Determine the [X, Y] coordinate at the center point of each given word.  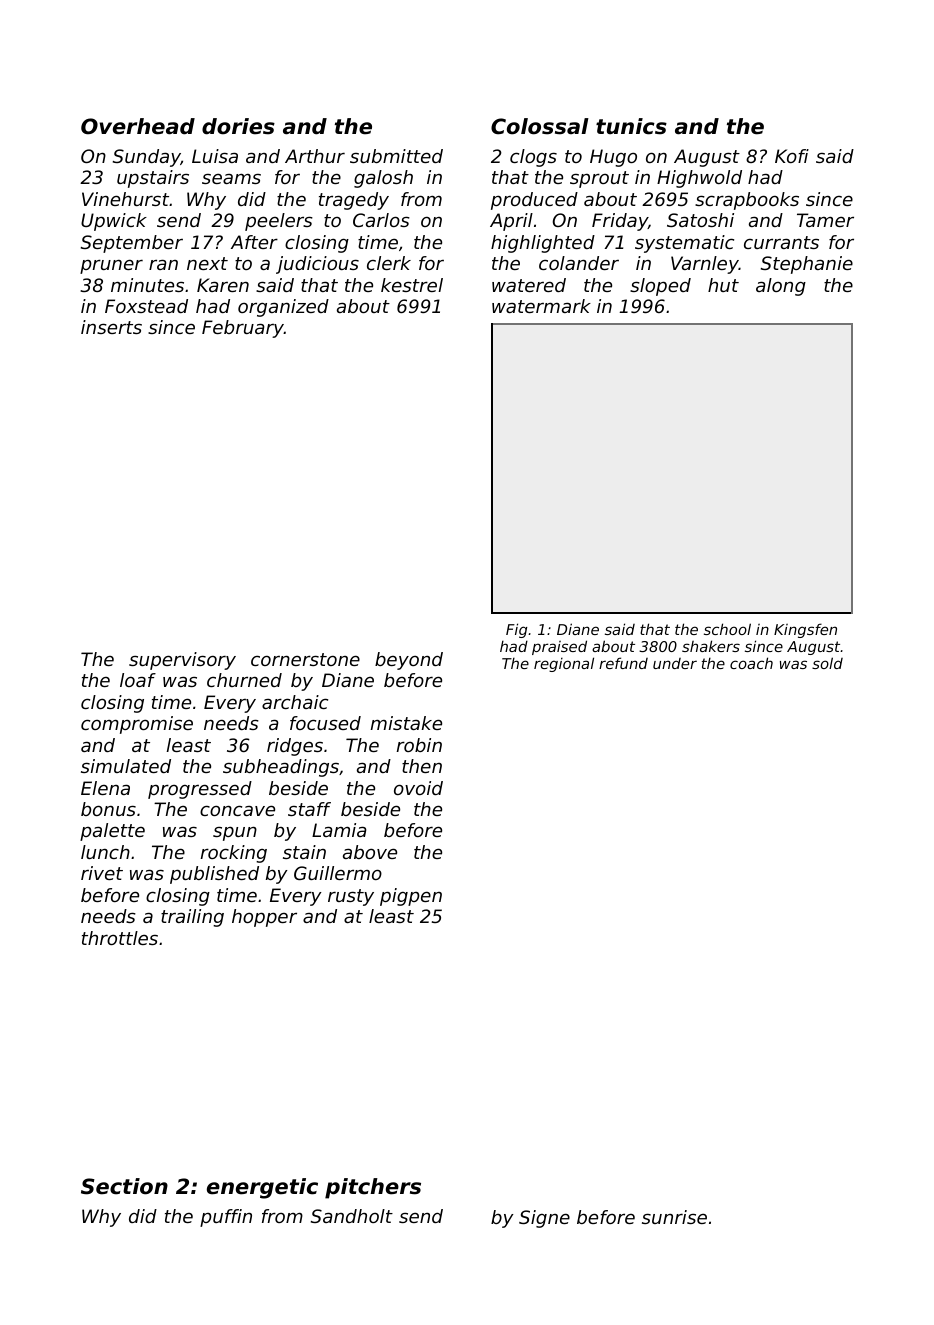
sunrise [674, 1217]
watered [529, 285]
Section [124, 1186]
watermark [541, 306]
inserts [111, 327]
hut [723, 285]
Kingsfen [805, 630]
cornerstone [305, 659]
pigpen [411, 897]
